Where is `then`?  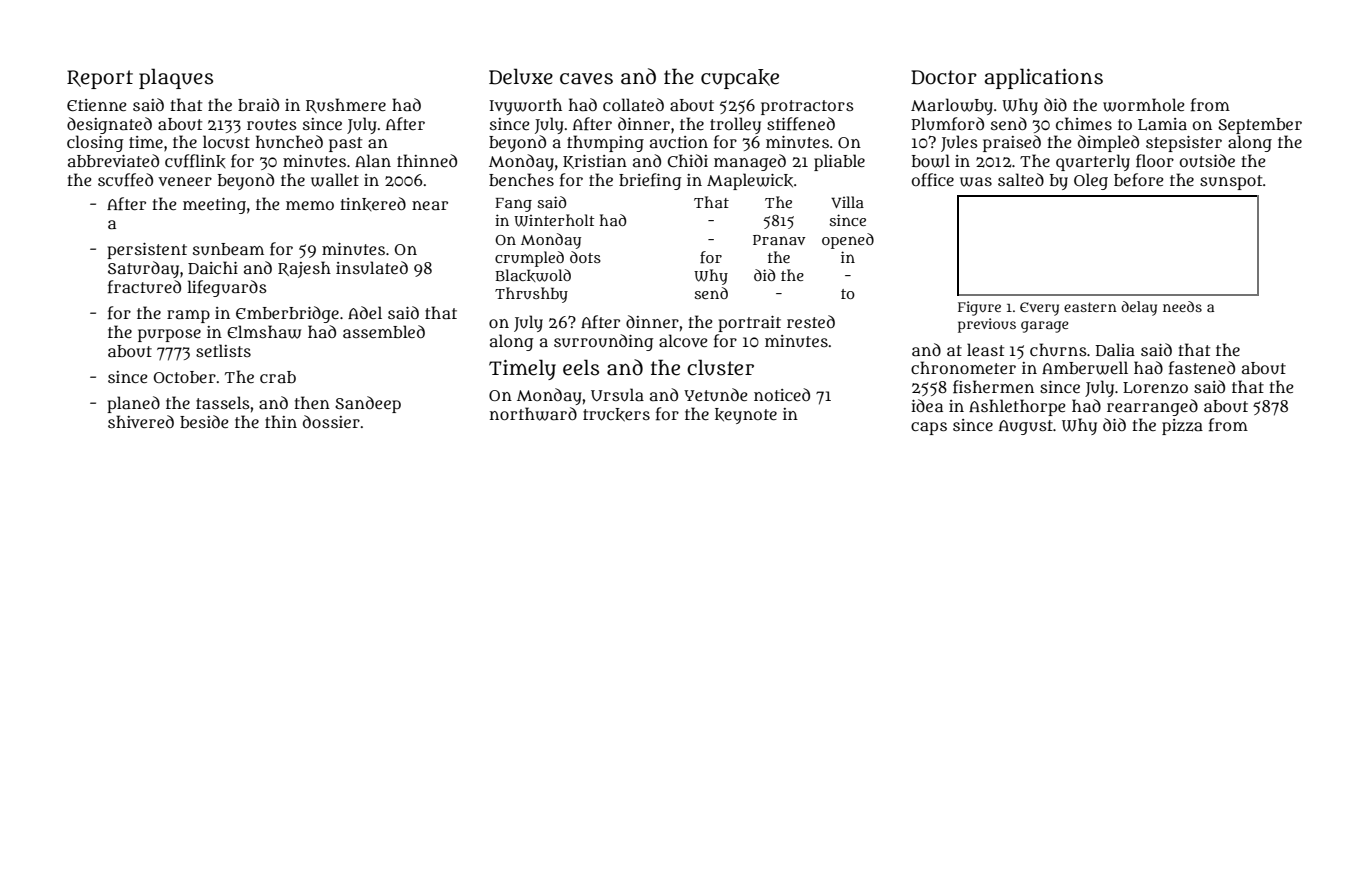
then is located at coordinates (312, 402).
